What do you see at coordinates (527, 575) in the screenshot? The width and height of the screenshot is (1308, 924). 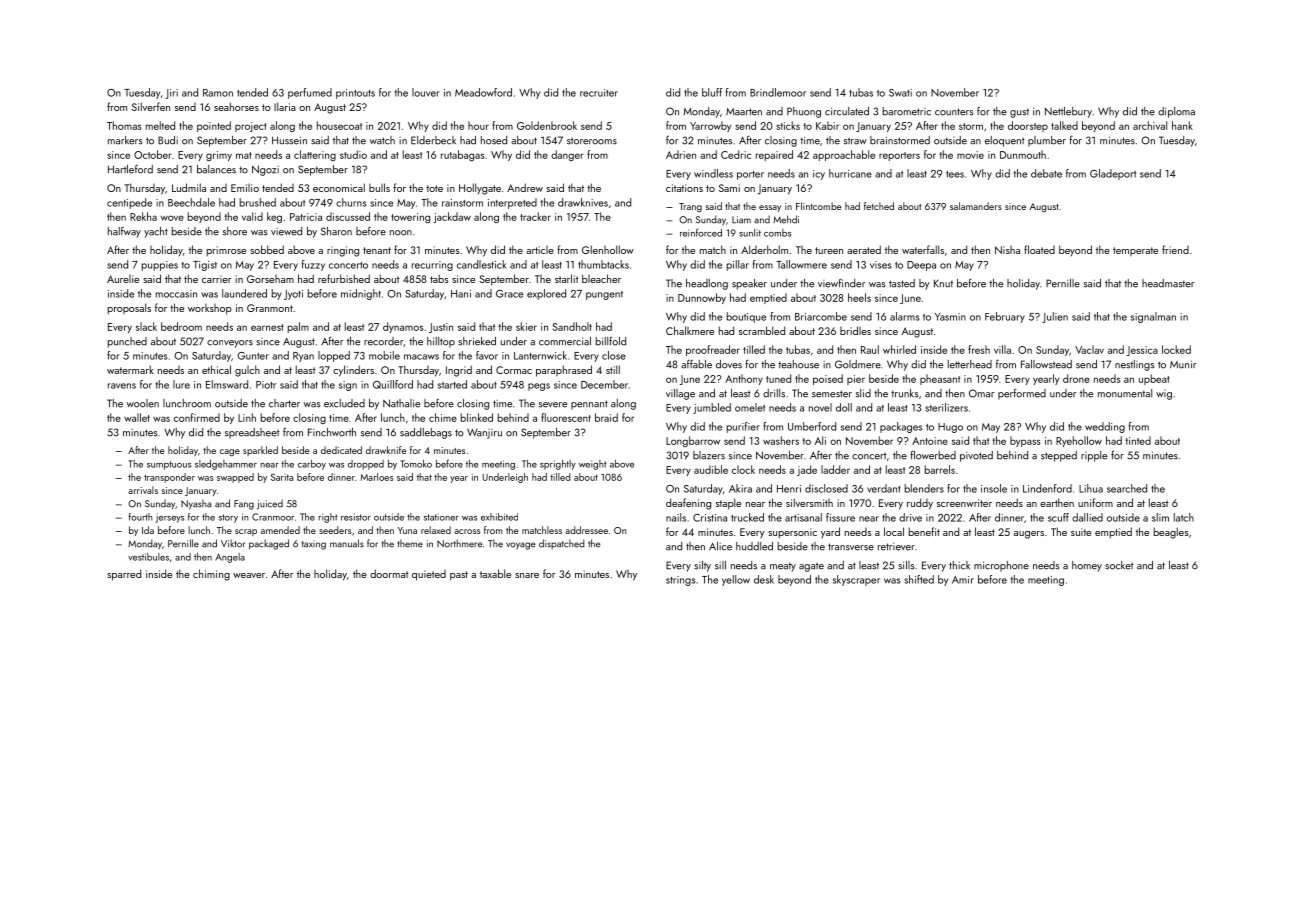 I see `snare` at bounding box center [527, 575].
